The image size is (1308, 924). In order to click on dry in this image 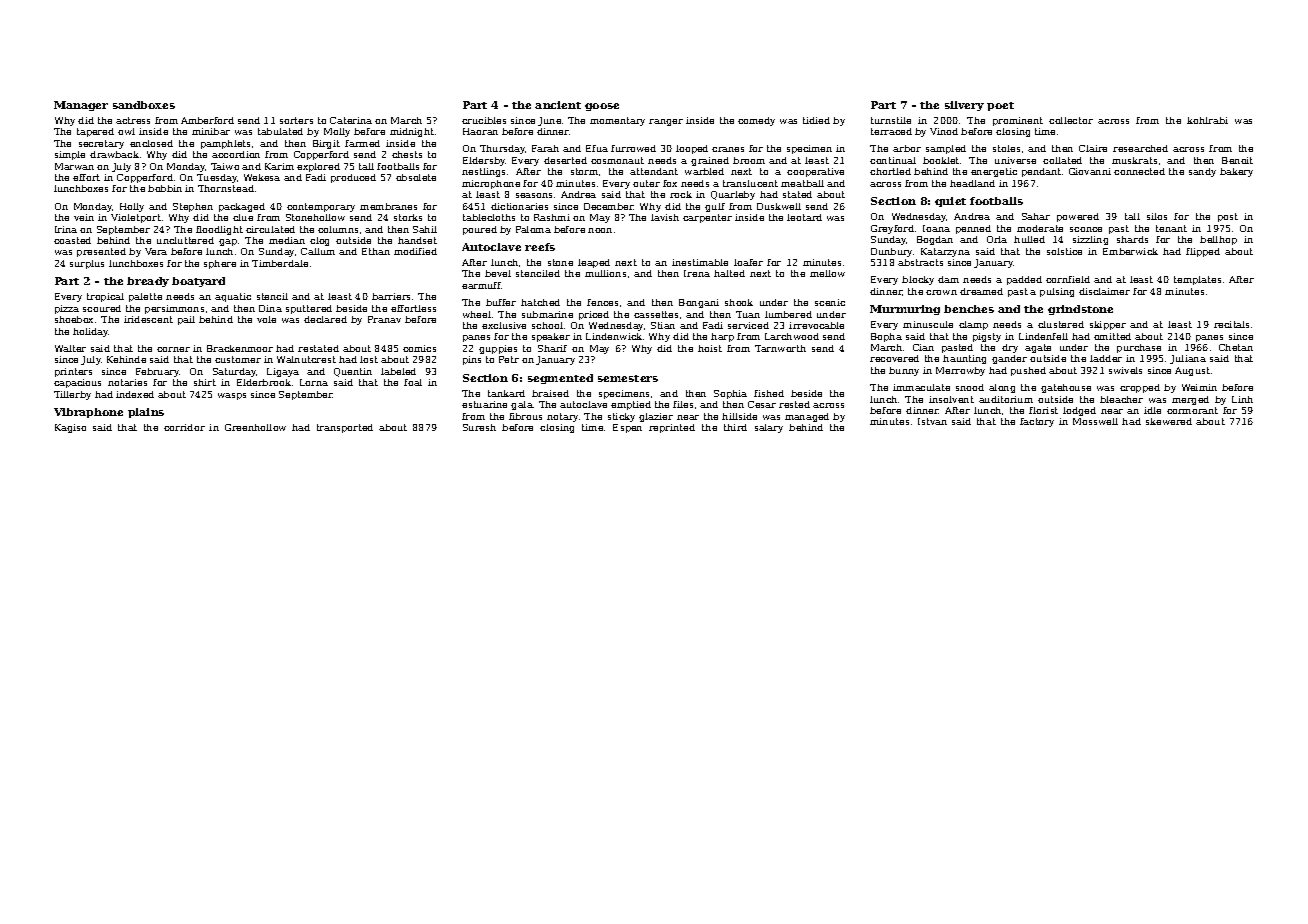, I will do `click(1010, 348)`.
